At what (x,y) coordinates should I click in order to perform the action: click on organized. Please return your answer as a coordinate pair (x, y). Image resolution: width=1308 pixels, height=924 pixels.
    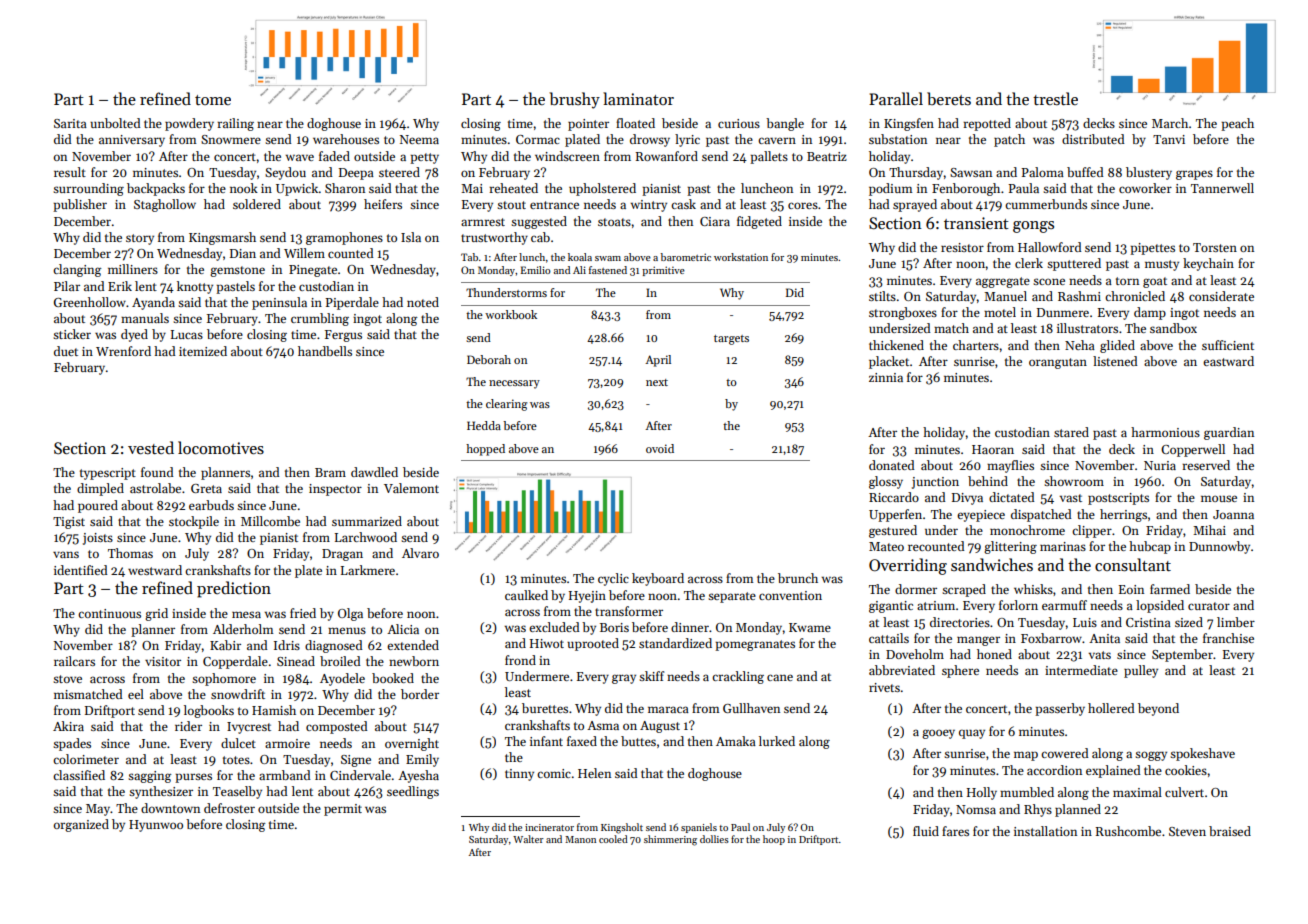
    Looking at the image, I should click on (81, 825).
